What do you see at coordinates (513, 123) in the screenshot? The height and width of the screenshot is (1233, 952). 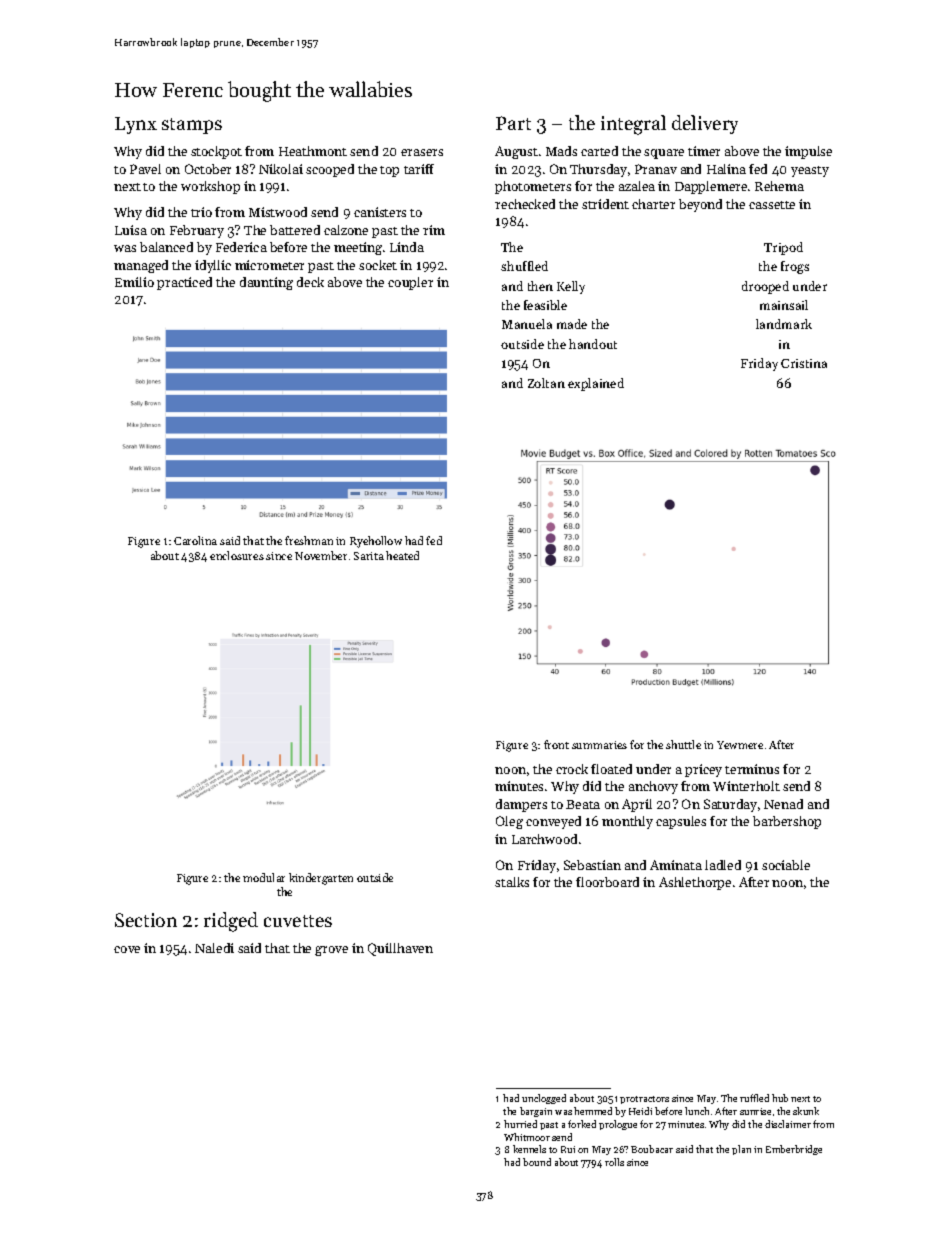 I see `Part` at bounding box center [513, 123].
